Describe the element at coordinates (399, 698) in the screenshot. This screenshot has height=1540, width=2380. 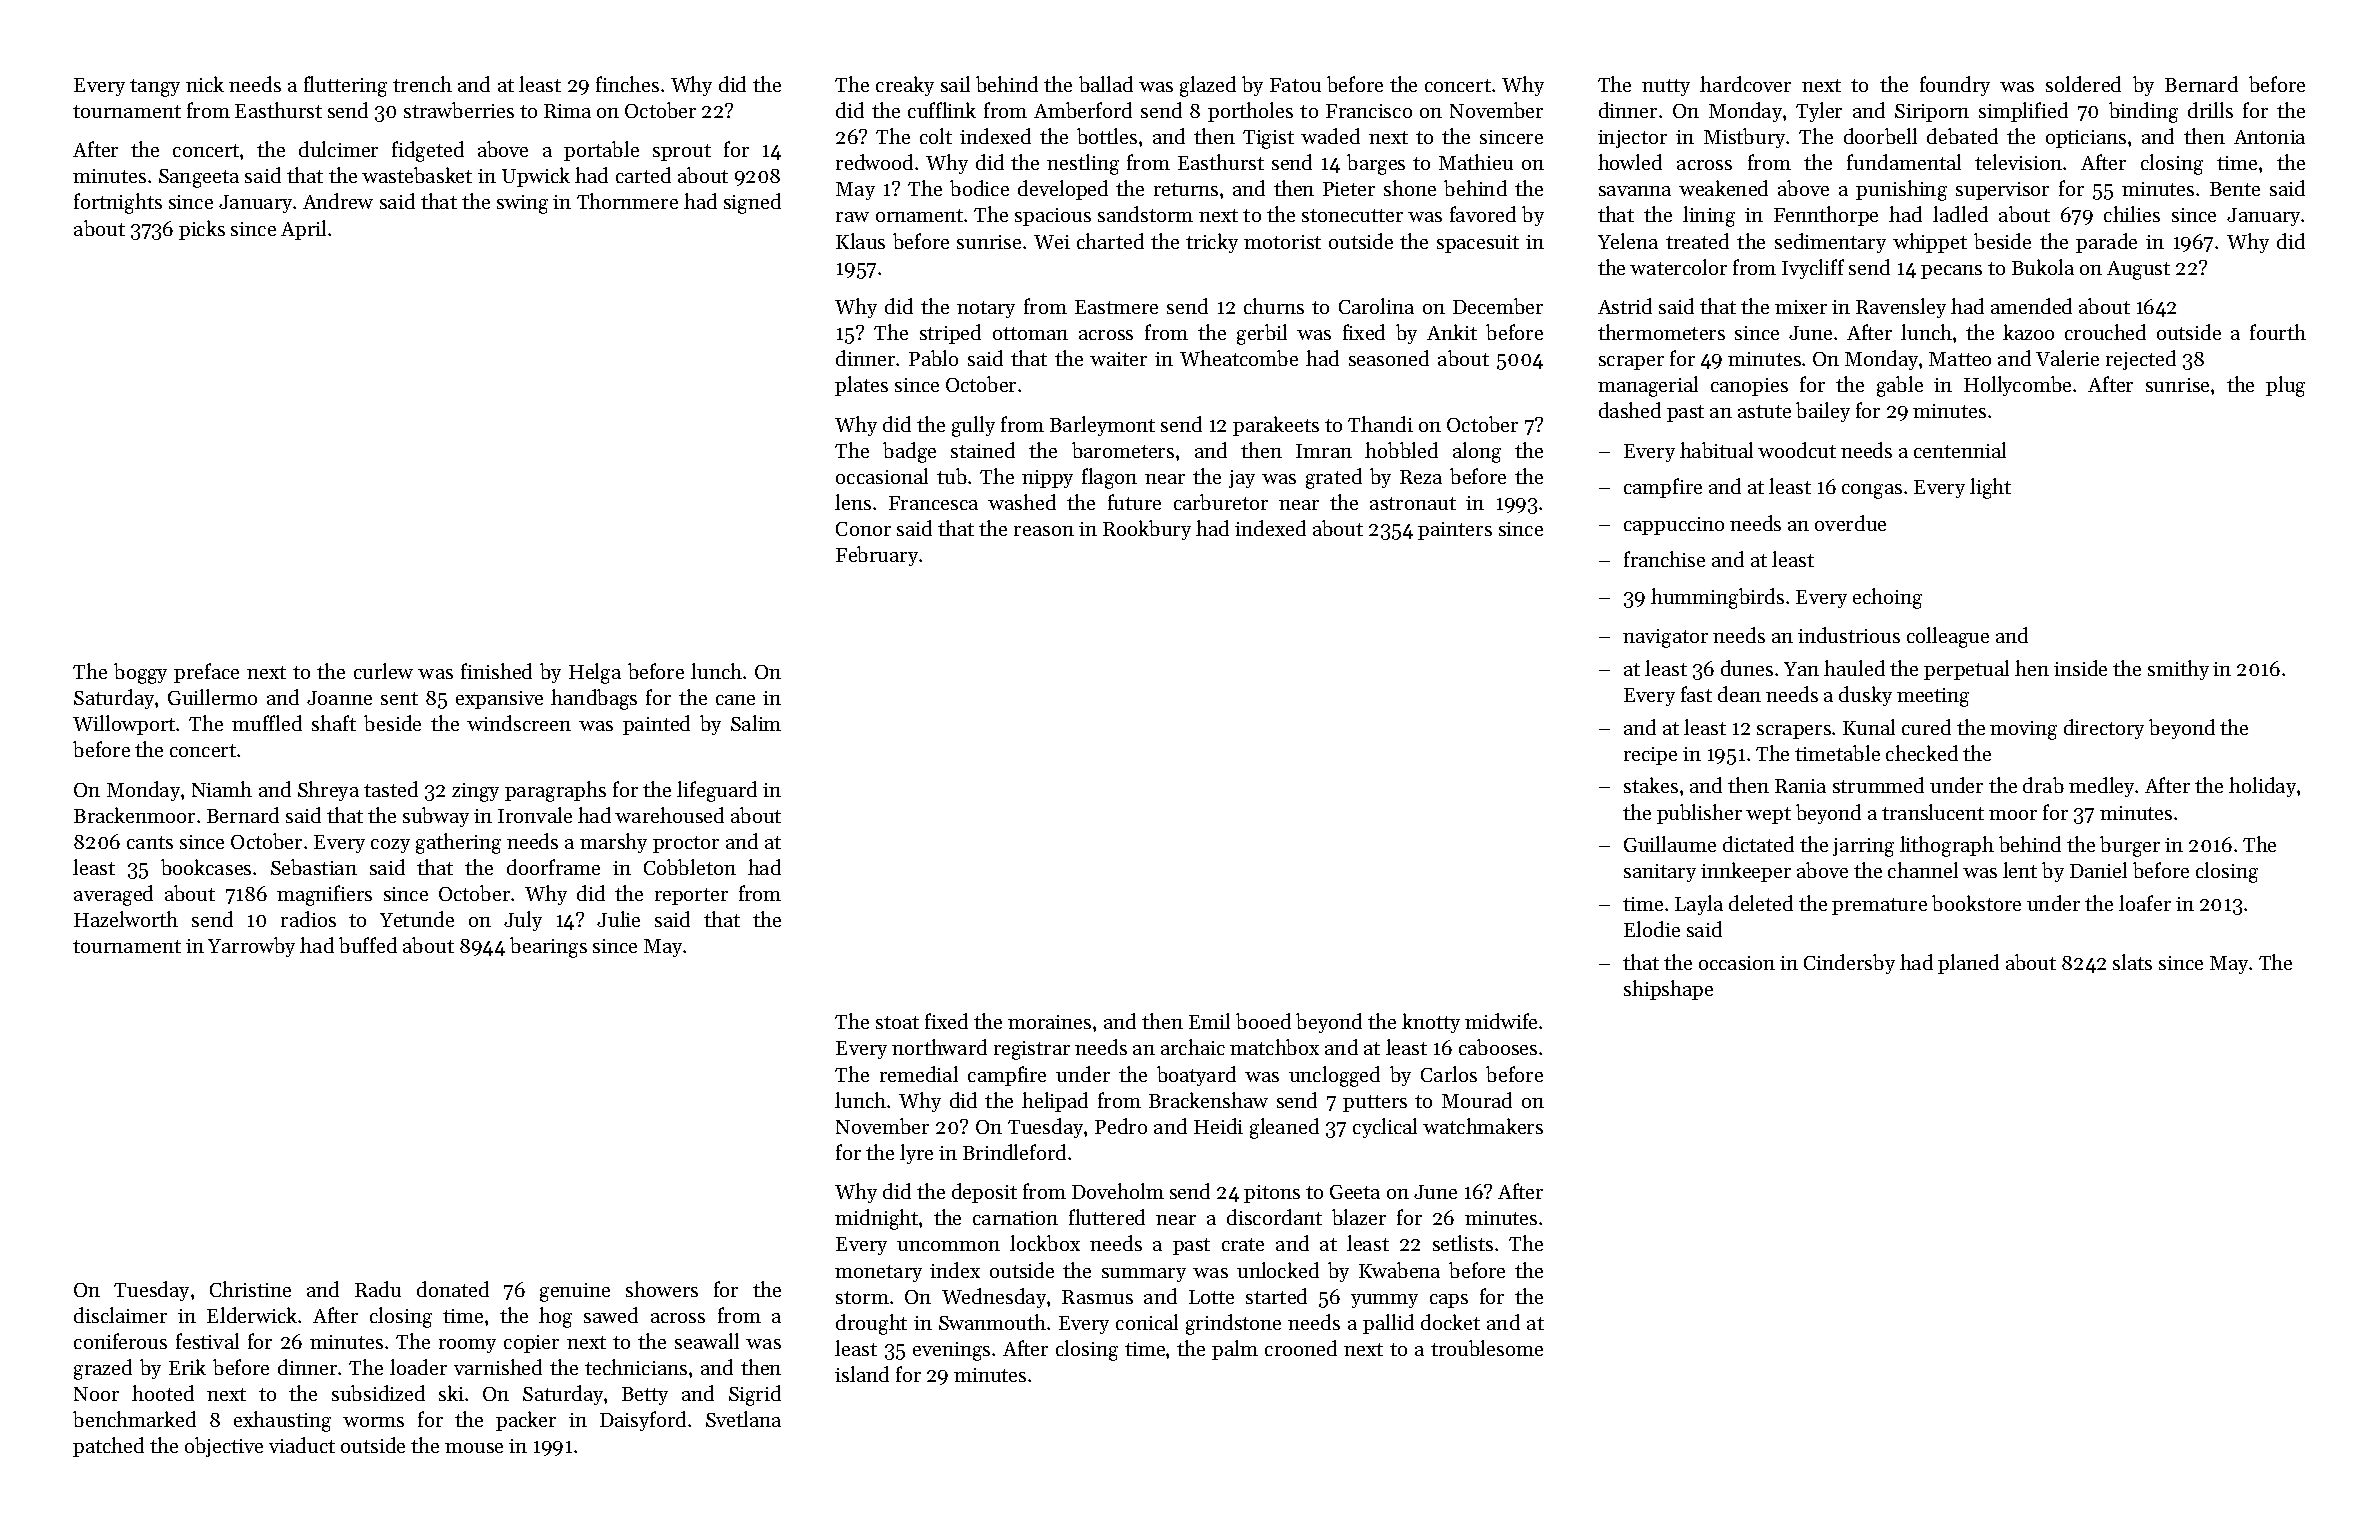
I see `sent` at that location.
